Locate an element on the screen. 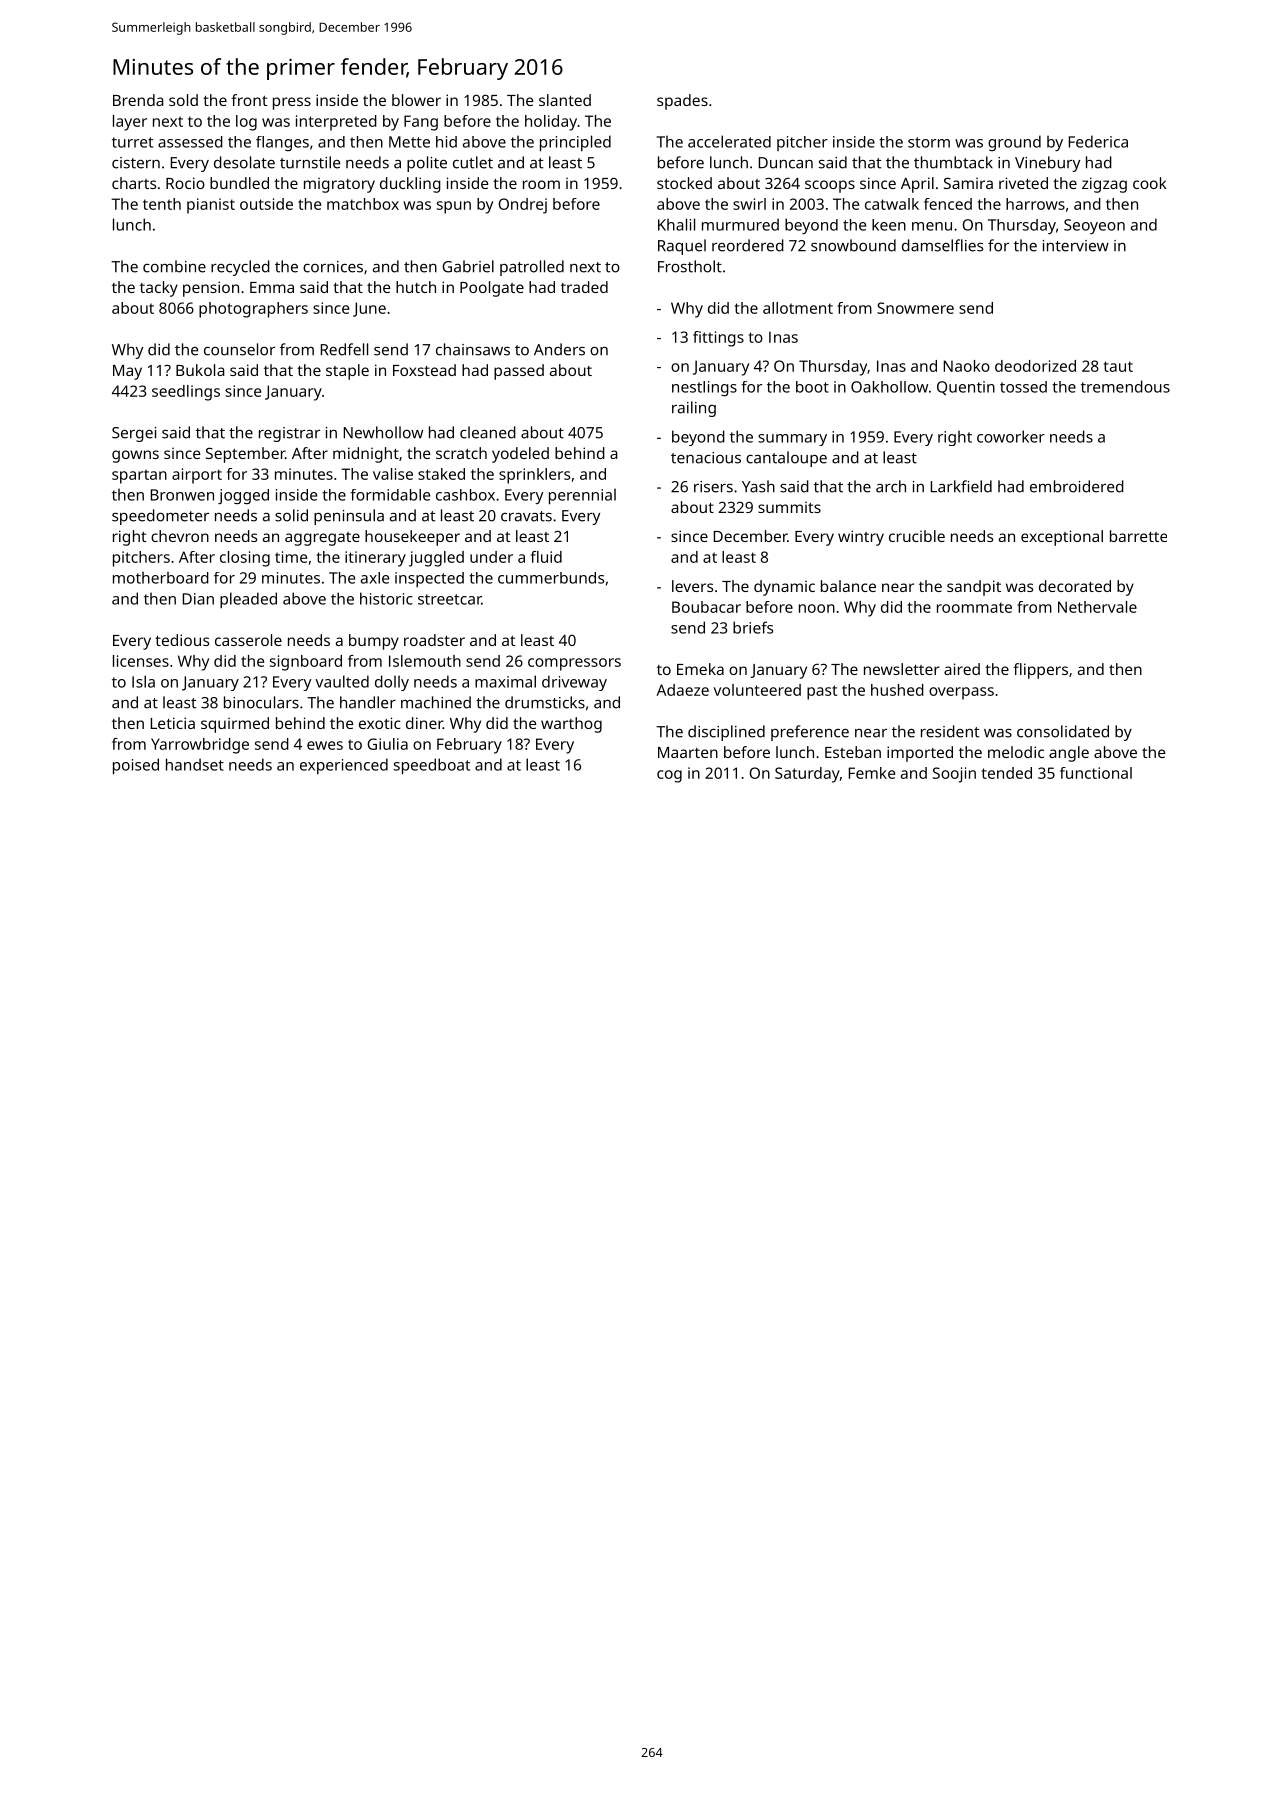 The width and height of the screenshot is (1282, 1813). poised is located at coordinates (136, 766).
